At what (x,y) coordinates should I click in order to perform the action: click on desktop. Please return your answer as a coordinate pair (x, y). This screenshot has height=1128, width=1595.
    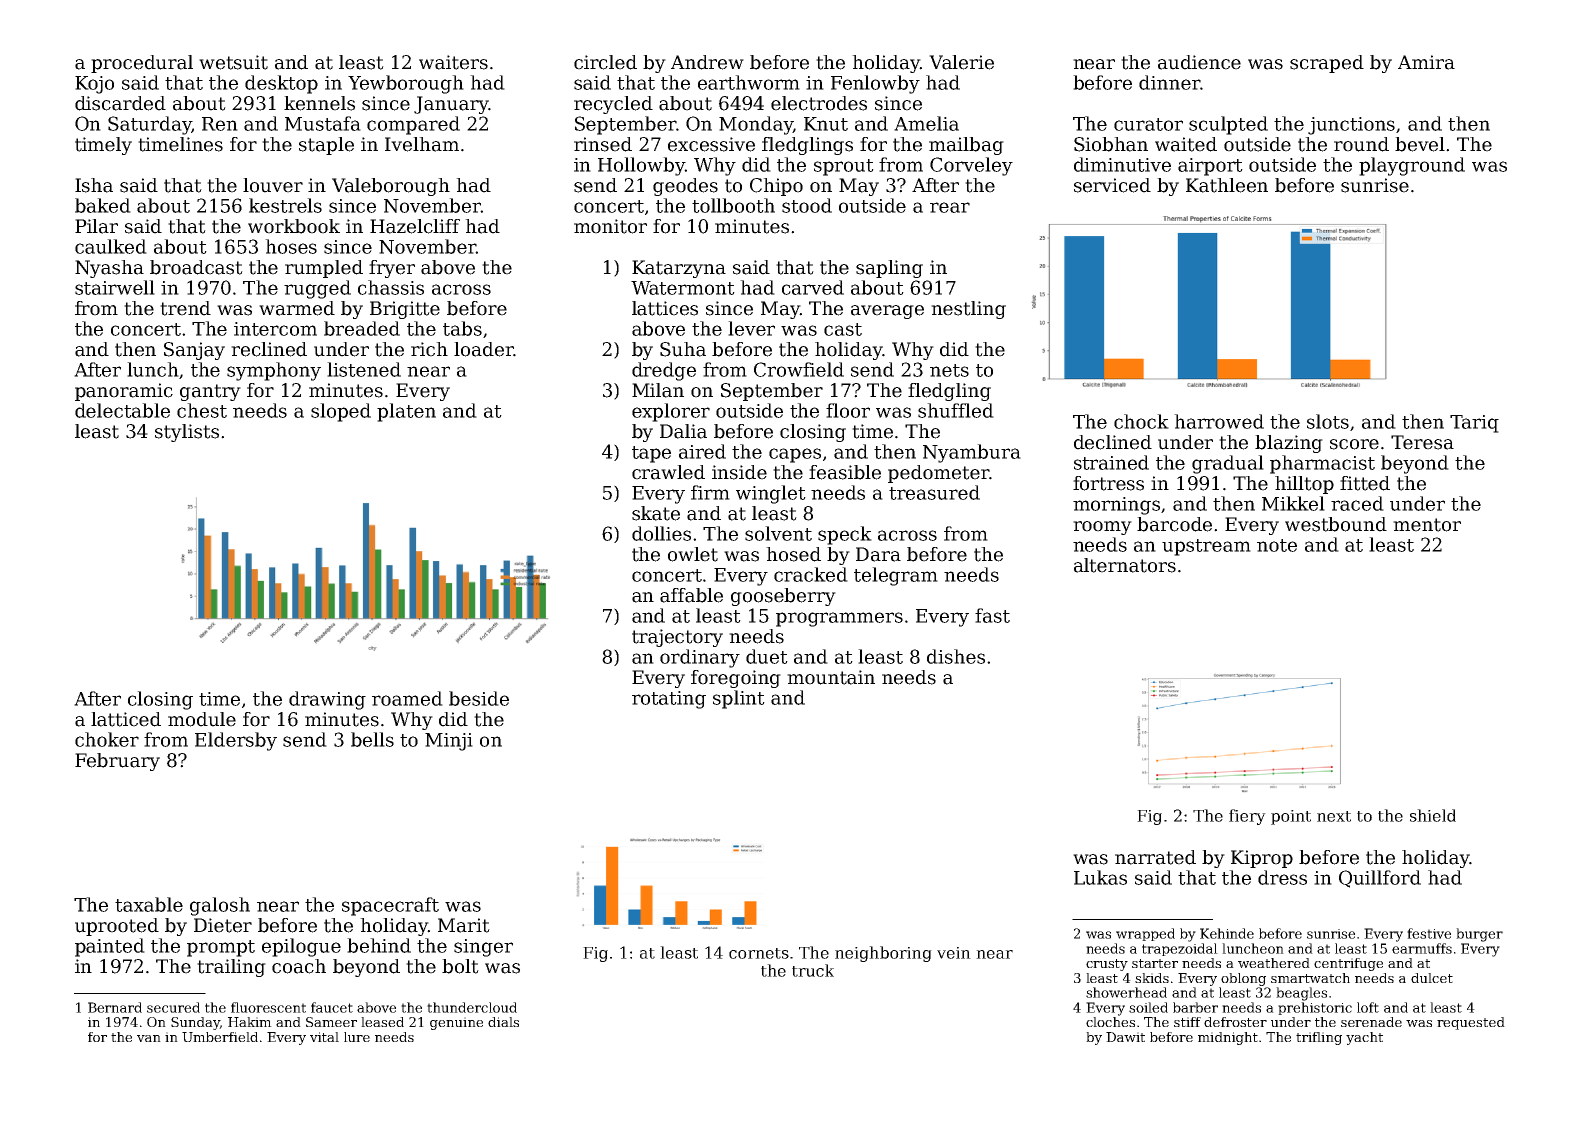
    Looking at the image, I should click on (281, 84).
